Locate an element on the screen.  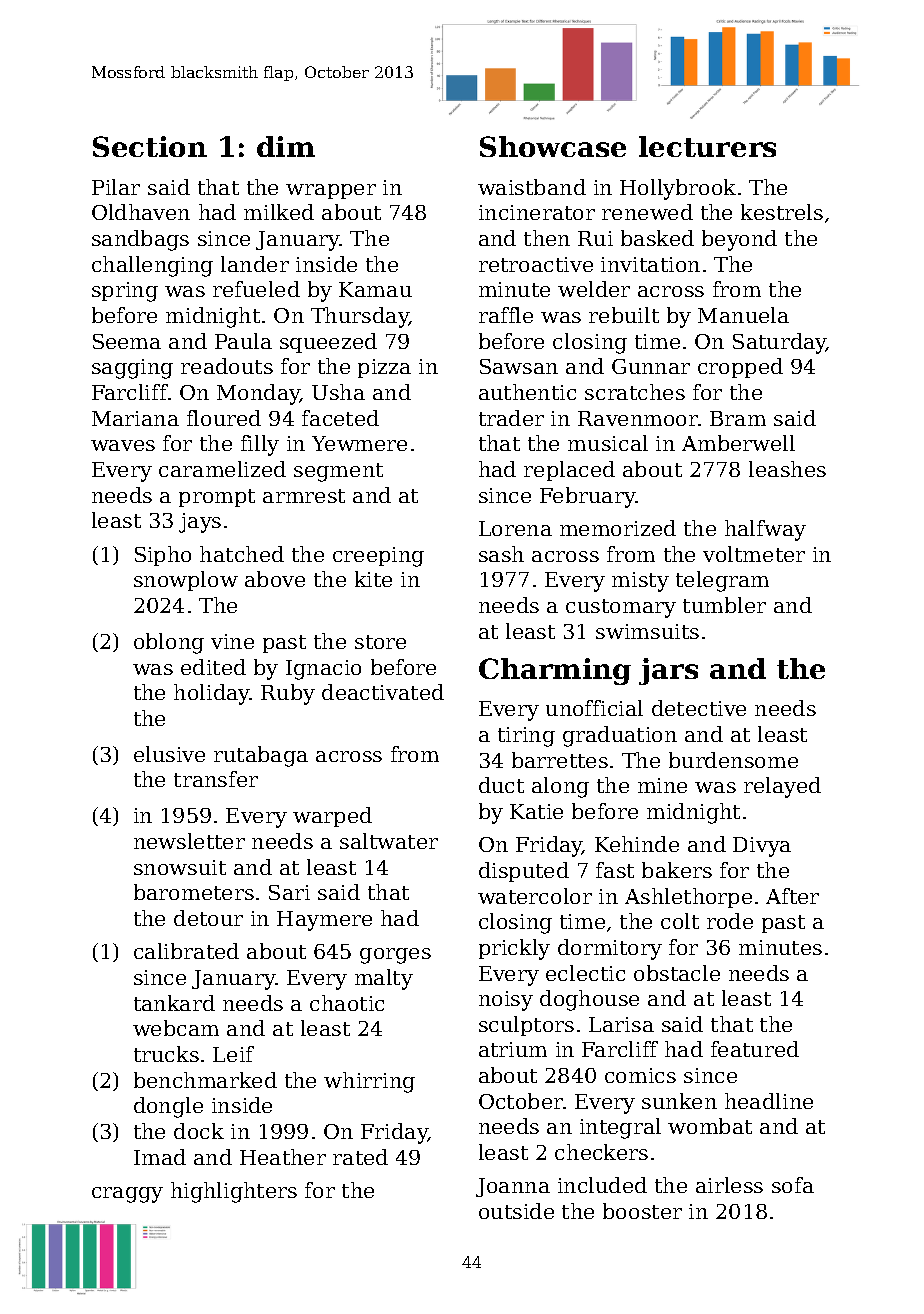
detour is located at coordinates (208, 918).
